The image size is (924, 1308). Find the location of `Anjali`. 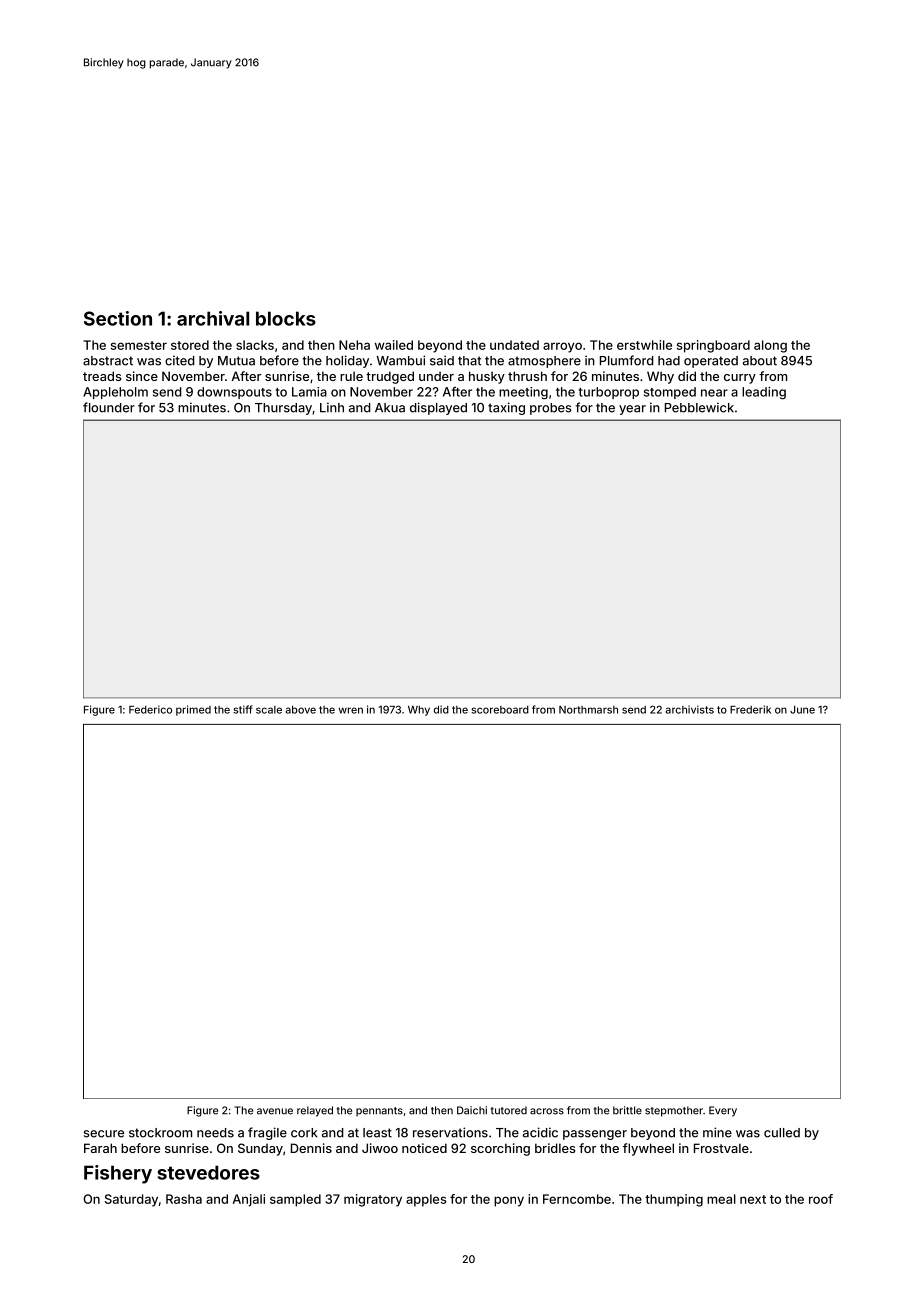

Anjali is located at coordinates (249, 1200).
